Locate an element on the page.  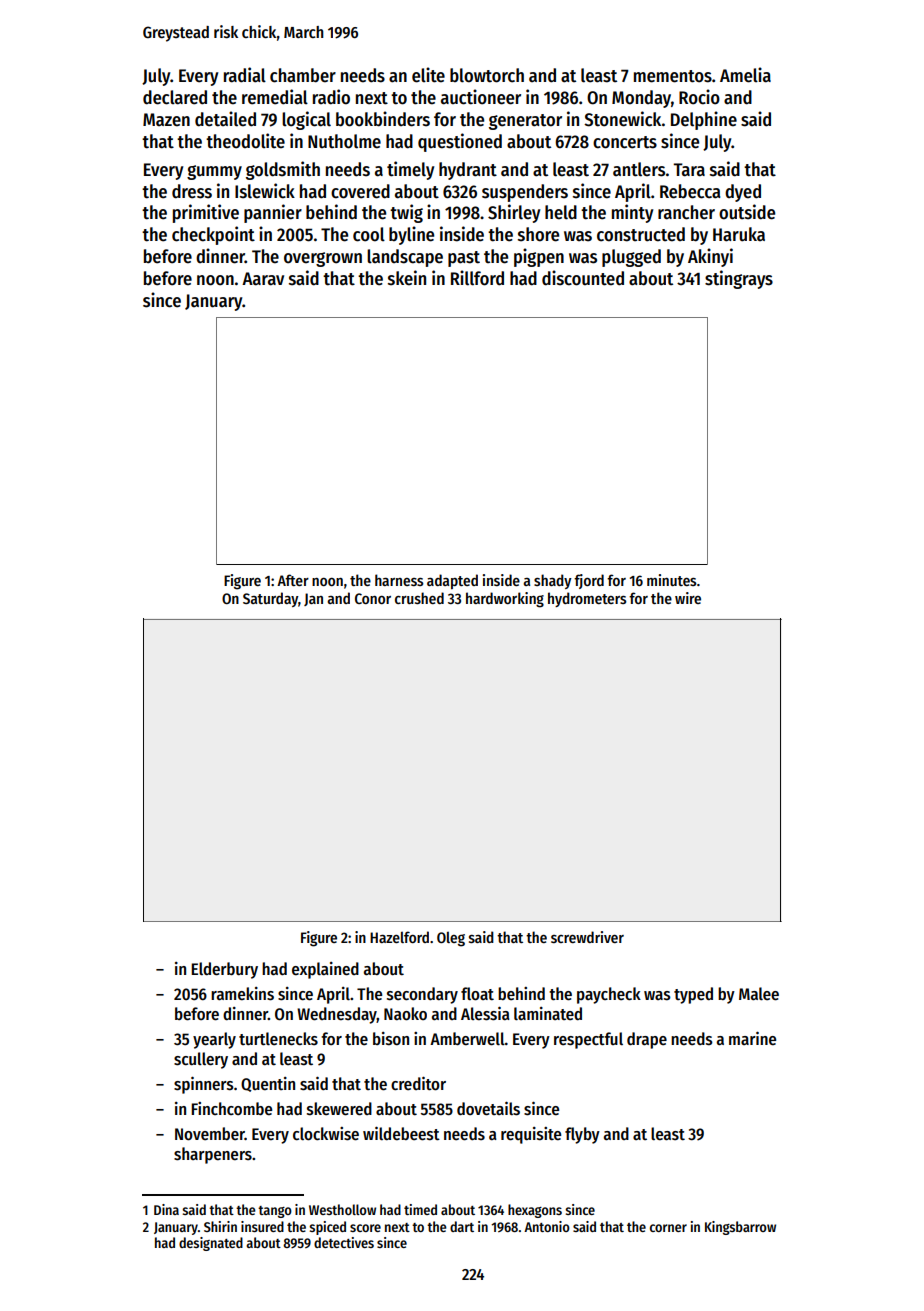
Rillford is located at coordinates (477, 278).
